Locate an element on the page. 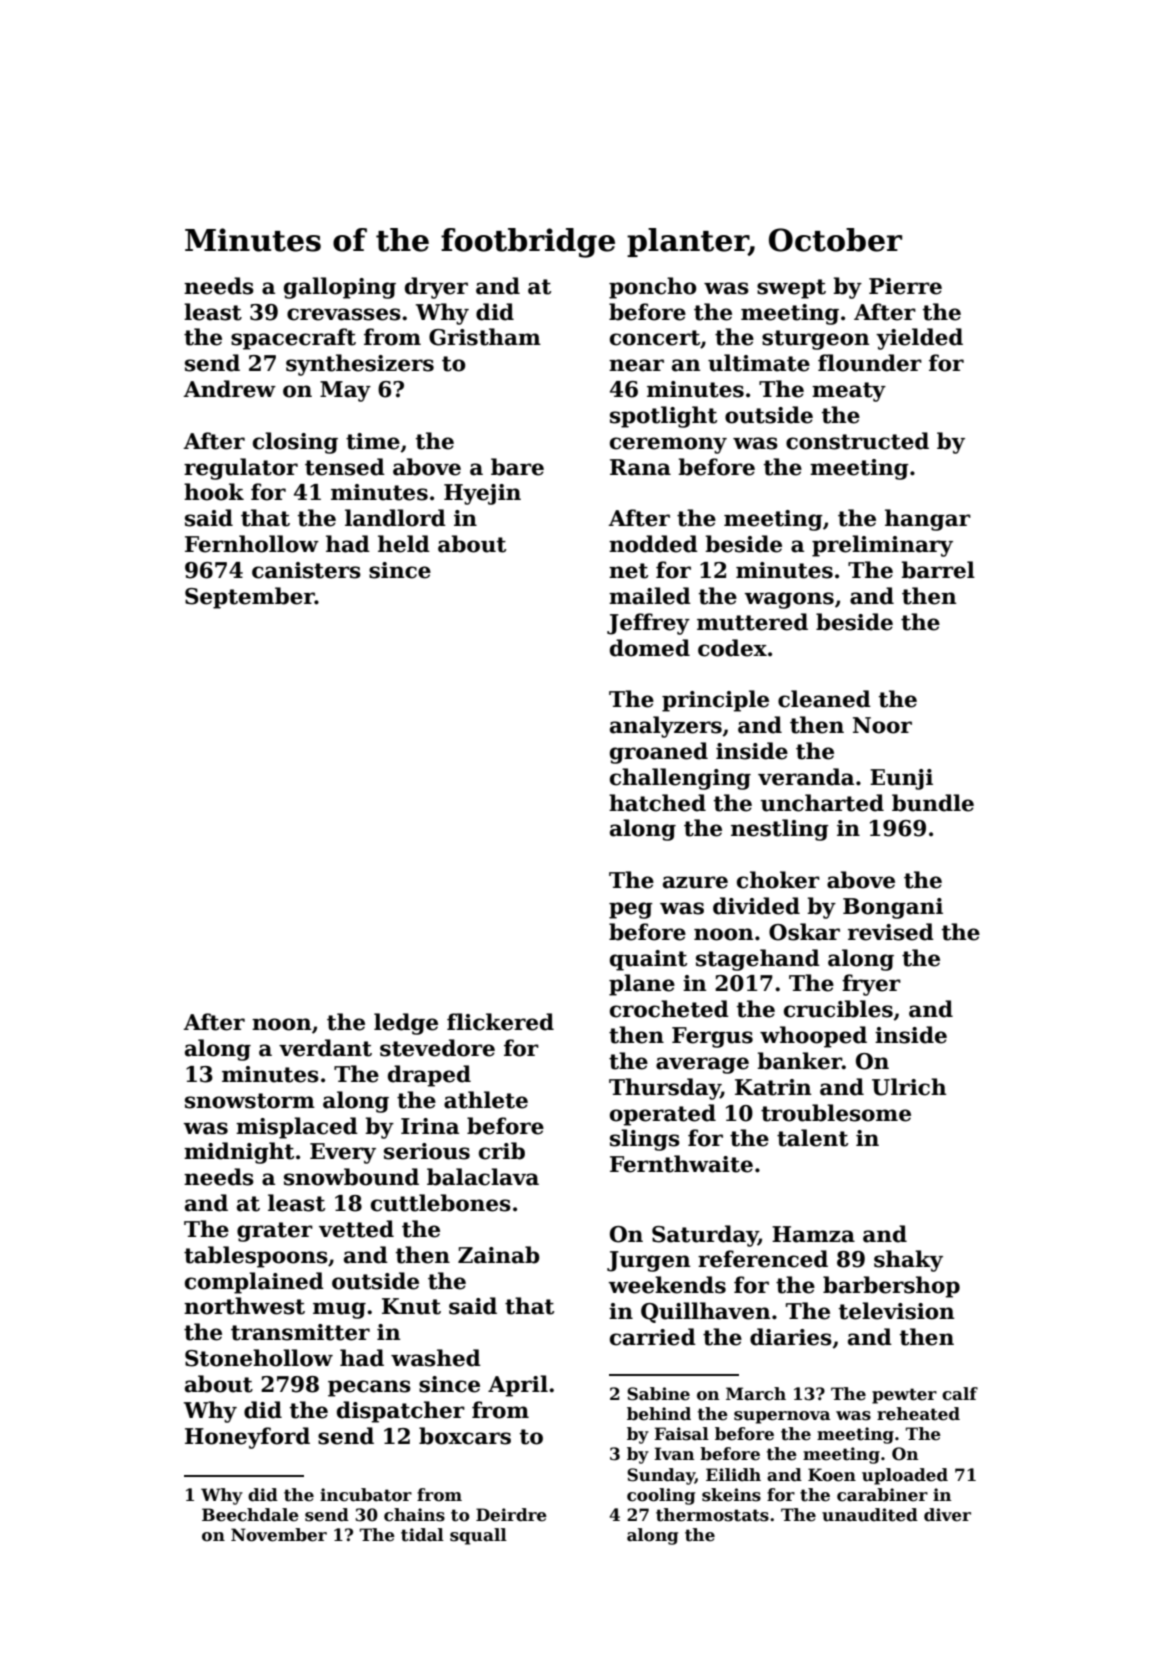  fryer is located at coordinates (871, 985).
